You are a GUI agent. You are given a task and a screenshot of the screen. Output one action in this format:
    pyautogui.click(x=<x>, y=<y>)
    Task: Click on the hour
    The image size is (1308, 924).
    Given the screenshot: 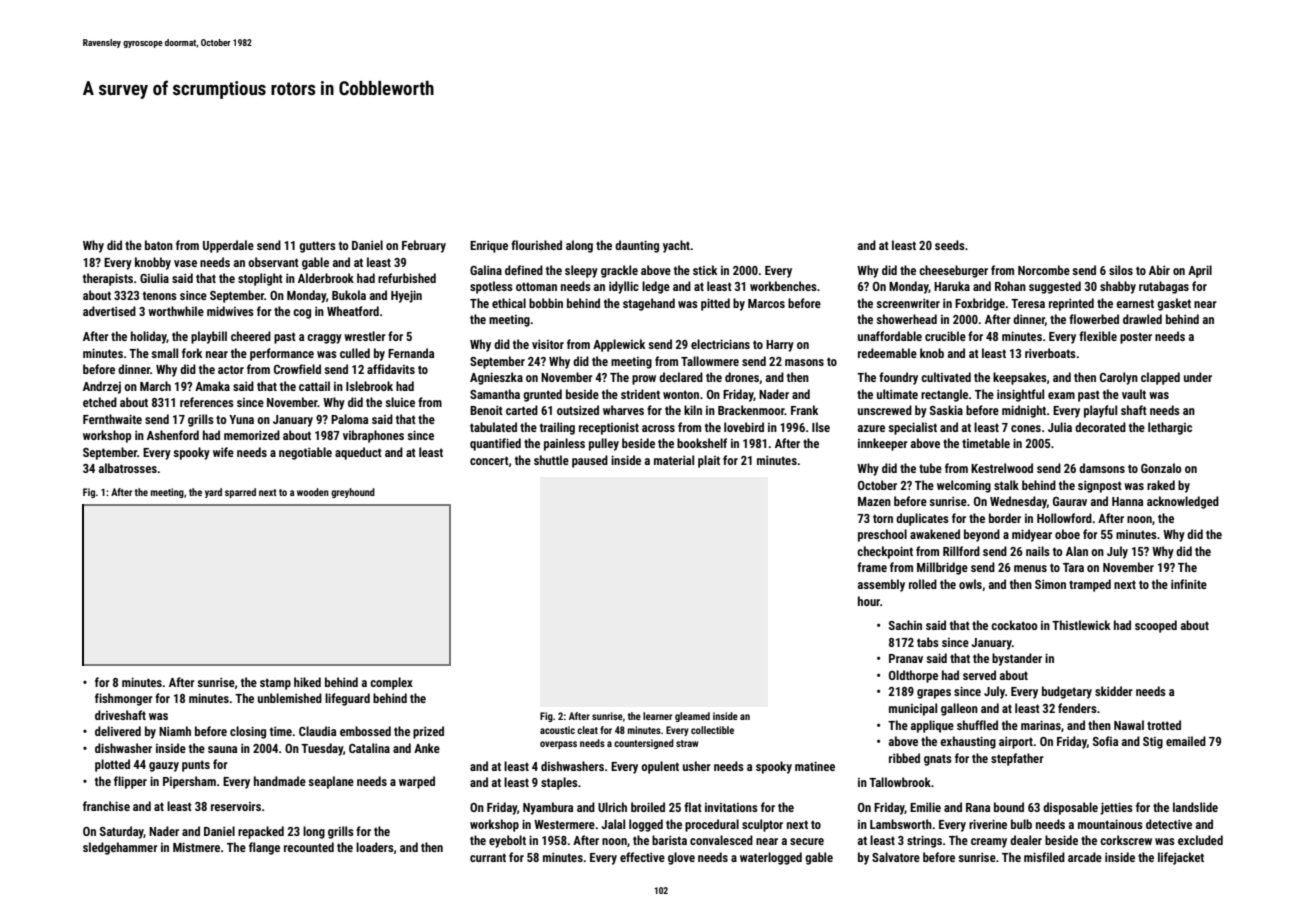 What is the action you would take?
    pyautogui.click(x=869, y=601)
